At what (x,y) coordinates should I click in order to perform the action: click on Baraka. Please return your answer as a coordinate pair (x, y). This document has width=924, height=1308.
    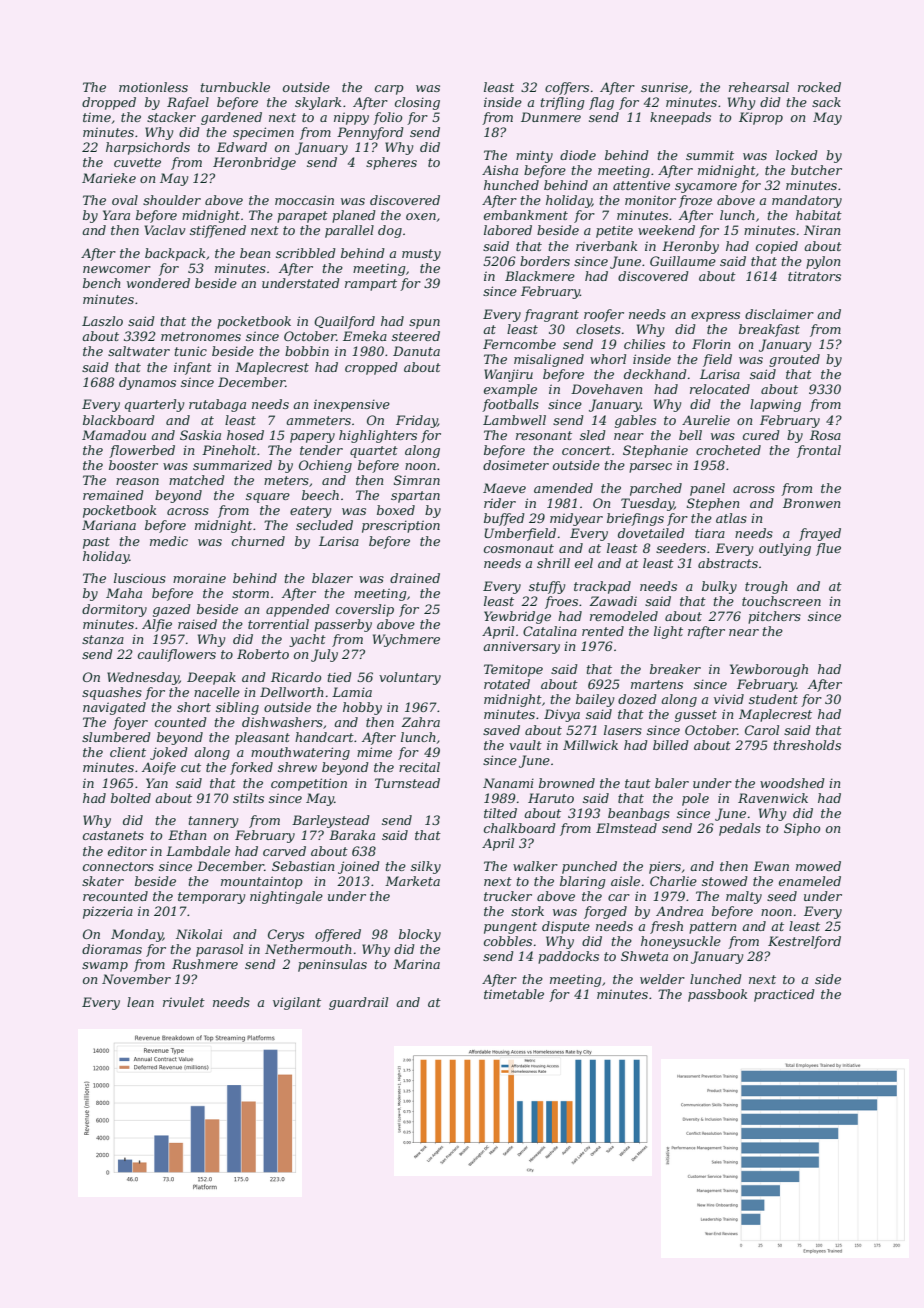
    Looking at the image, I should click on (352, 835).
